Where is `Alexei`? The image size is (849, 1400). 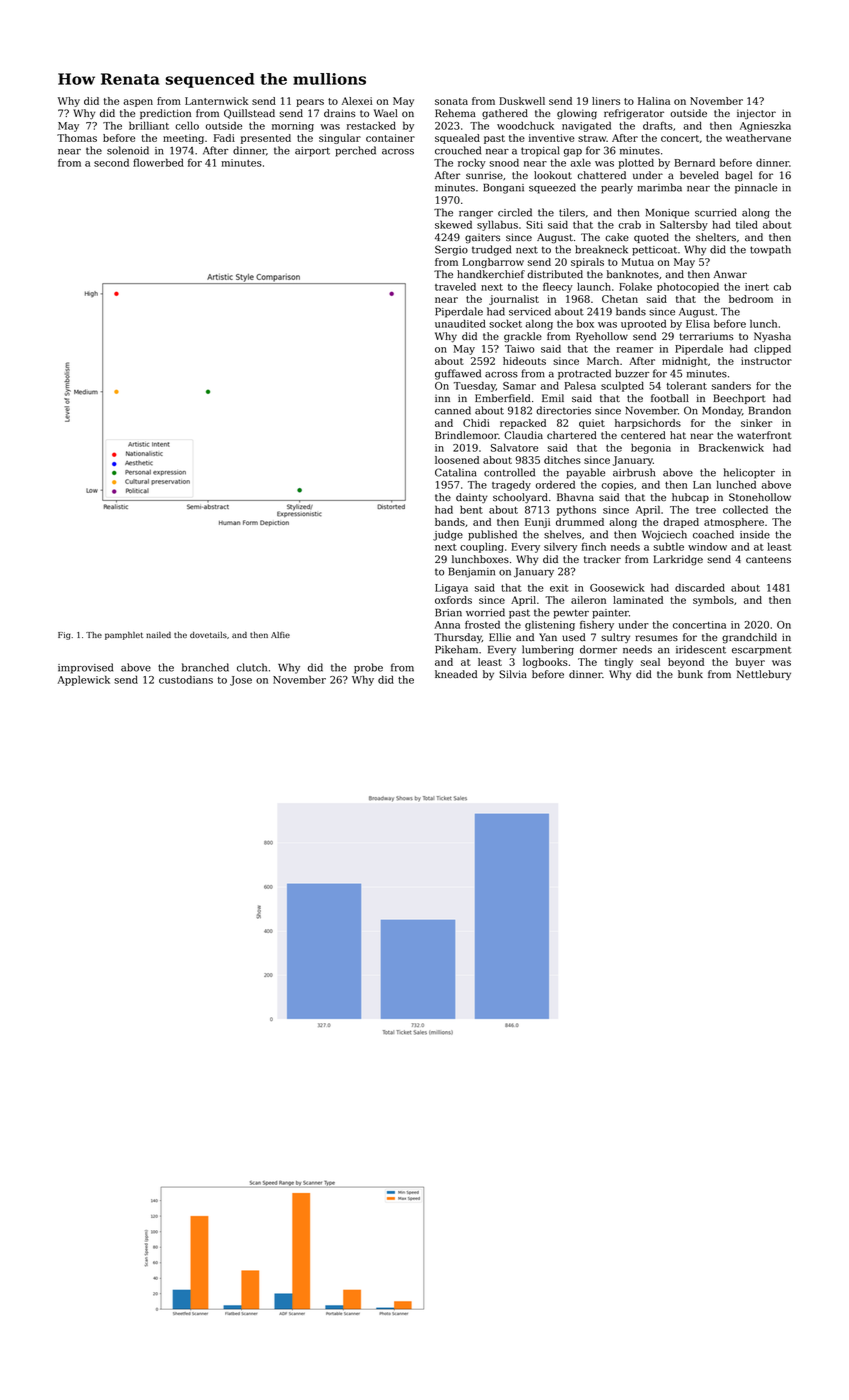
Alexei is located at coordinates (357, 101).
